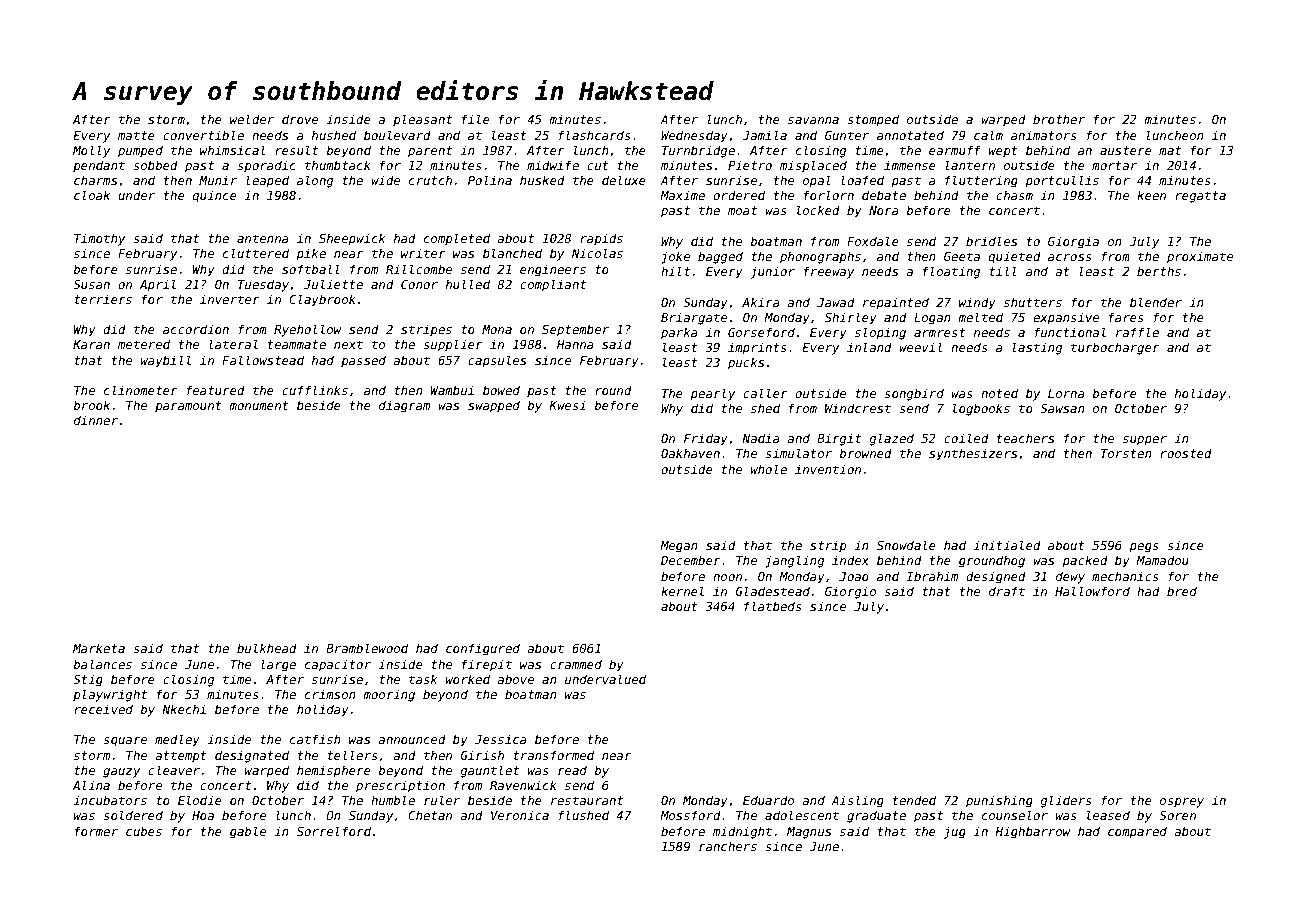 The image size is (1308, 924). Describe the element at coordinates (520, 815) in the image. I see `Veronica` at that location.
